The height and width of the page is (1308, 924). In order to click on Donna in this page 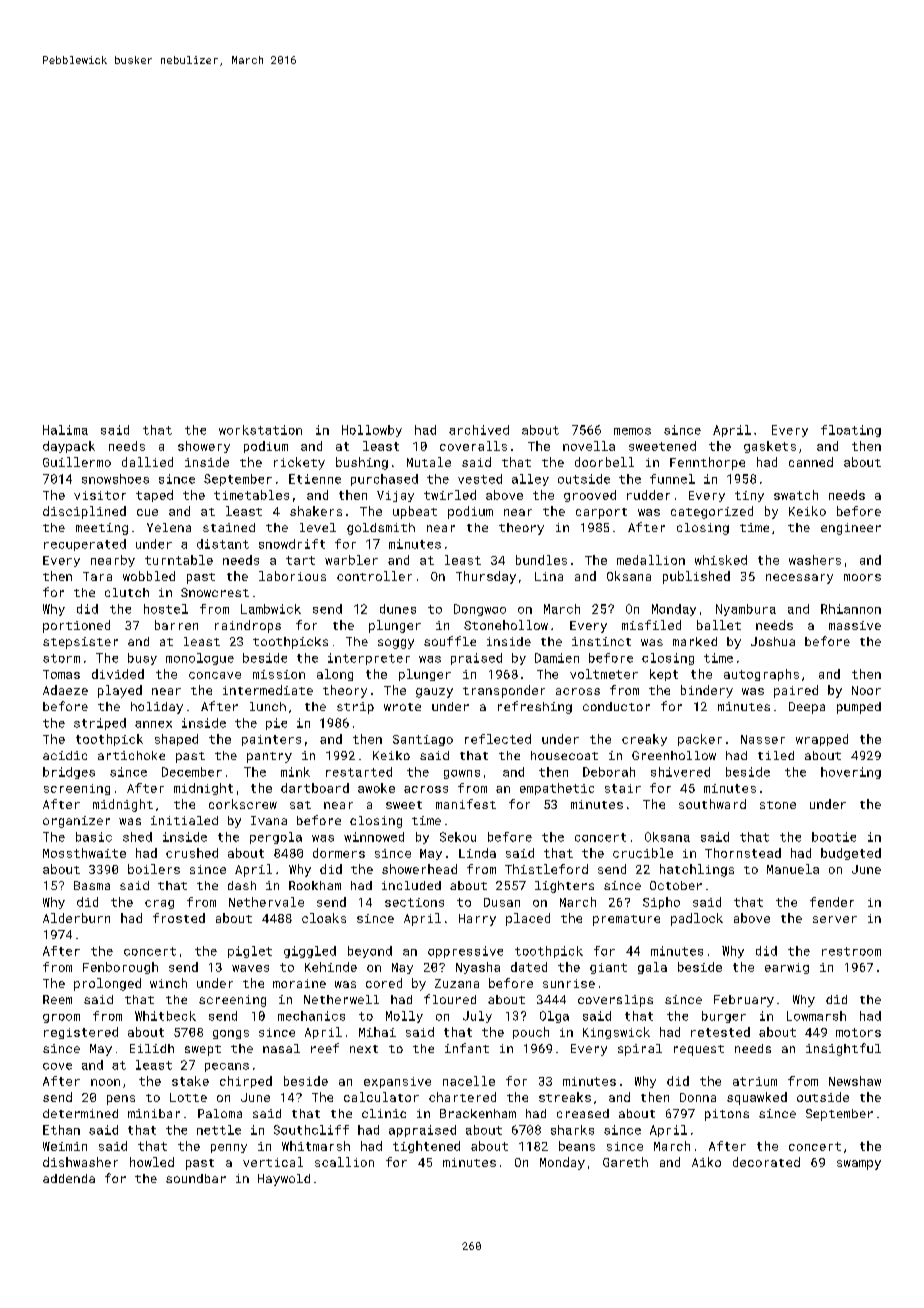, I will do `click(698, 1097)`.
